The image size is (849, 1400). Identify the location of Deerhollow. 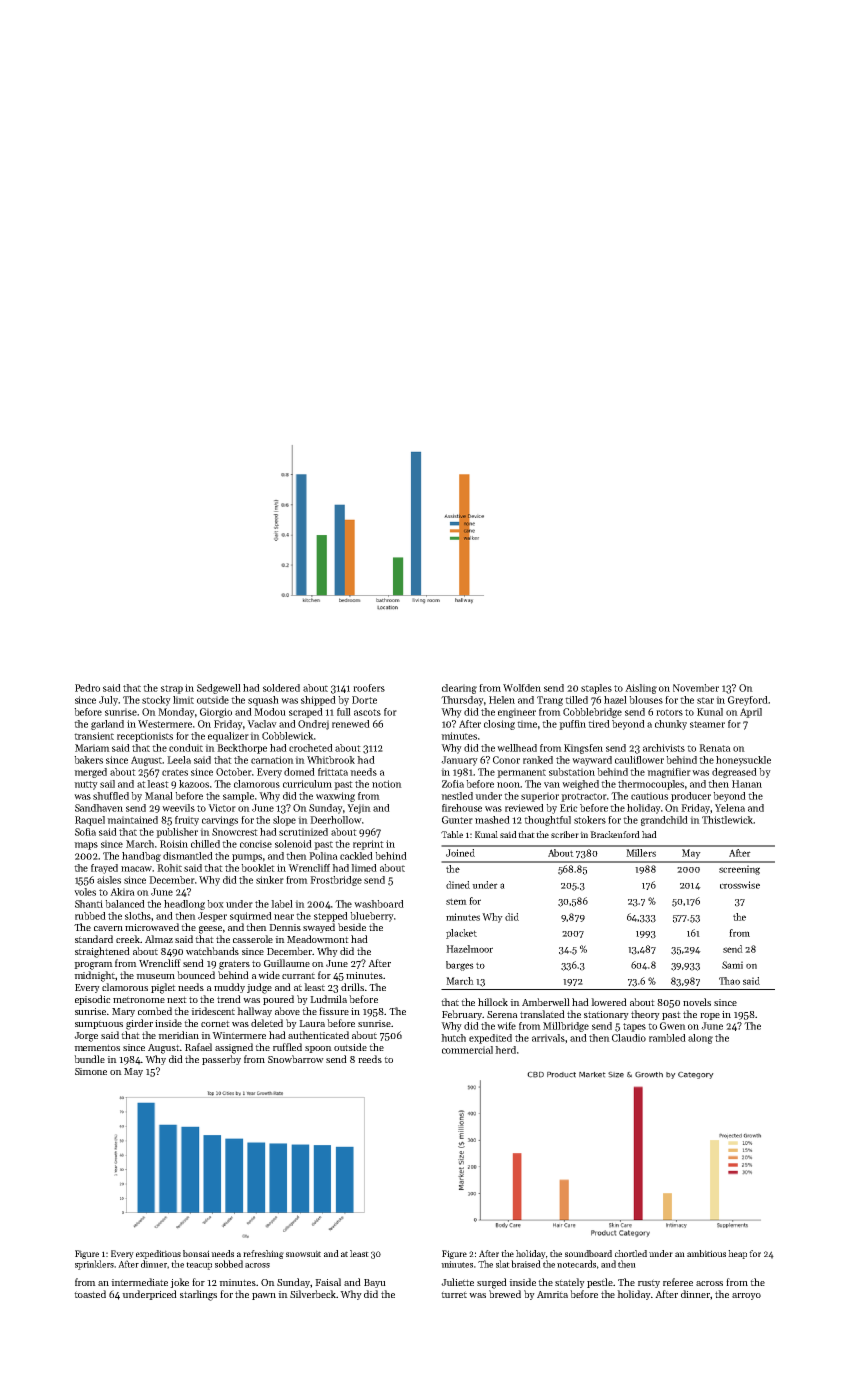
(336, 820).
